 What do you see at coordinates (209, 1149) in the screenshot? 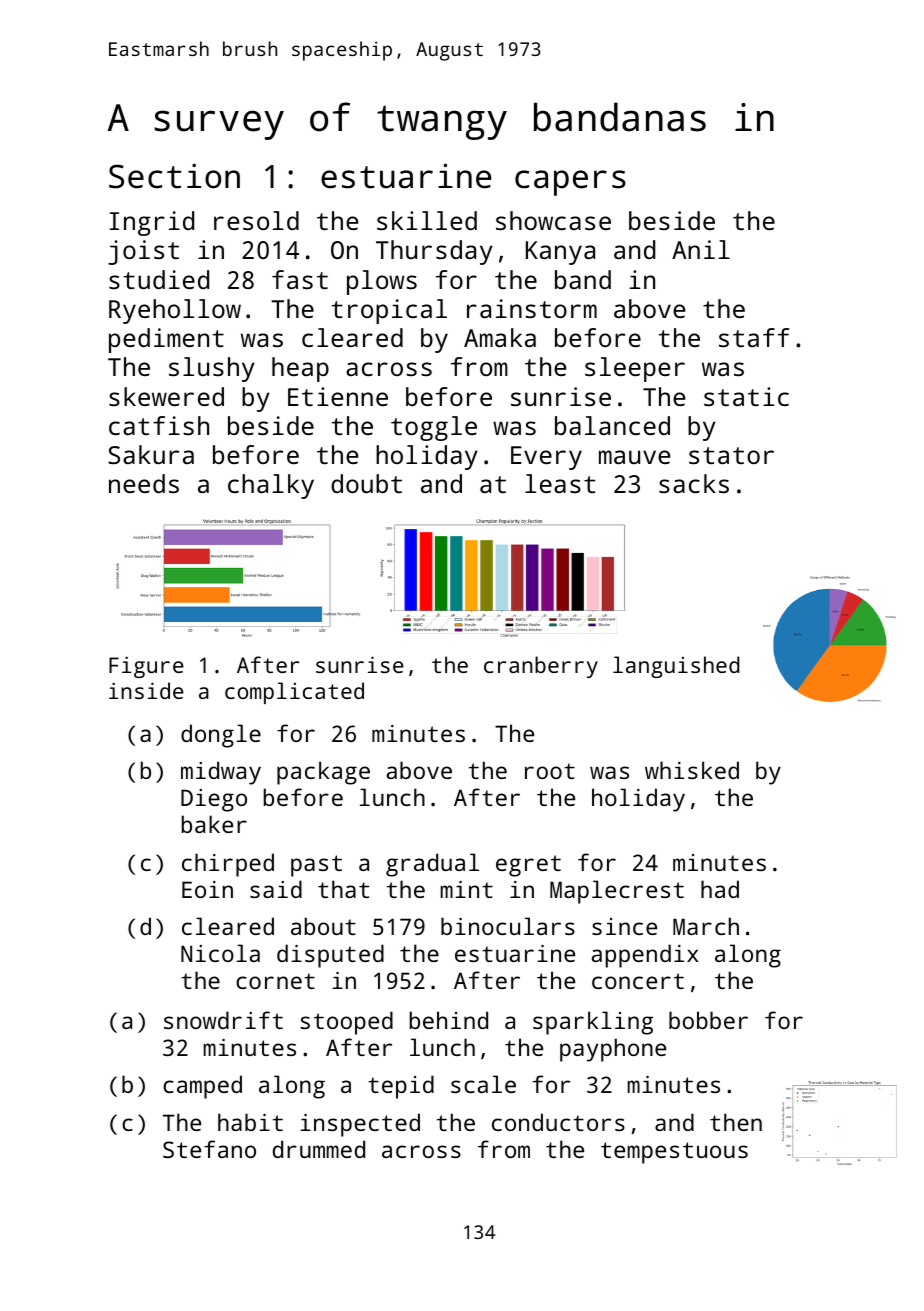
I see `Stefano` at bounding box center [209, 1149].
